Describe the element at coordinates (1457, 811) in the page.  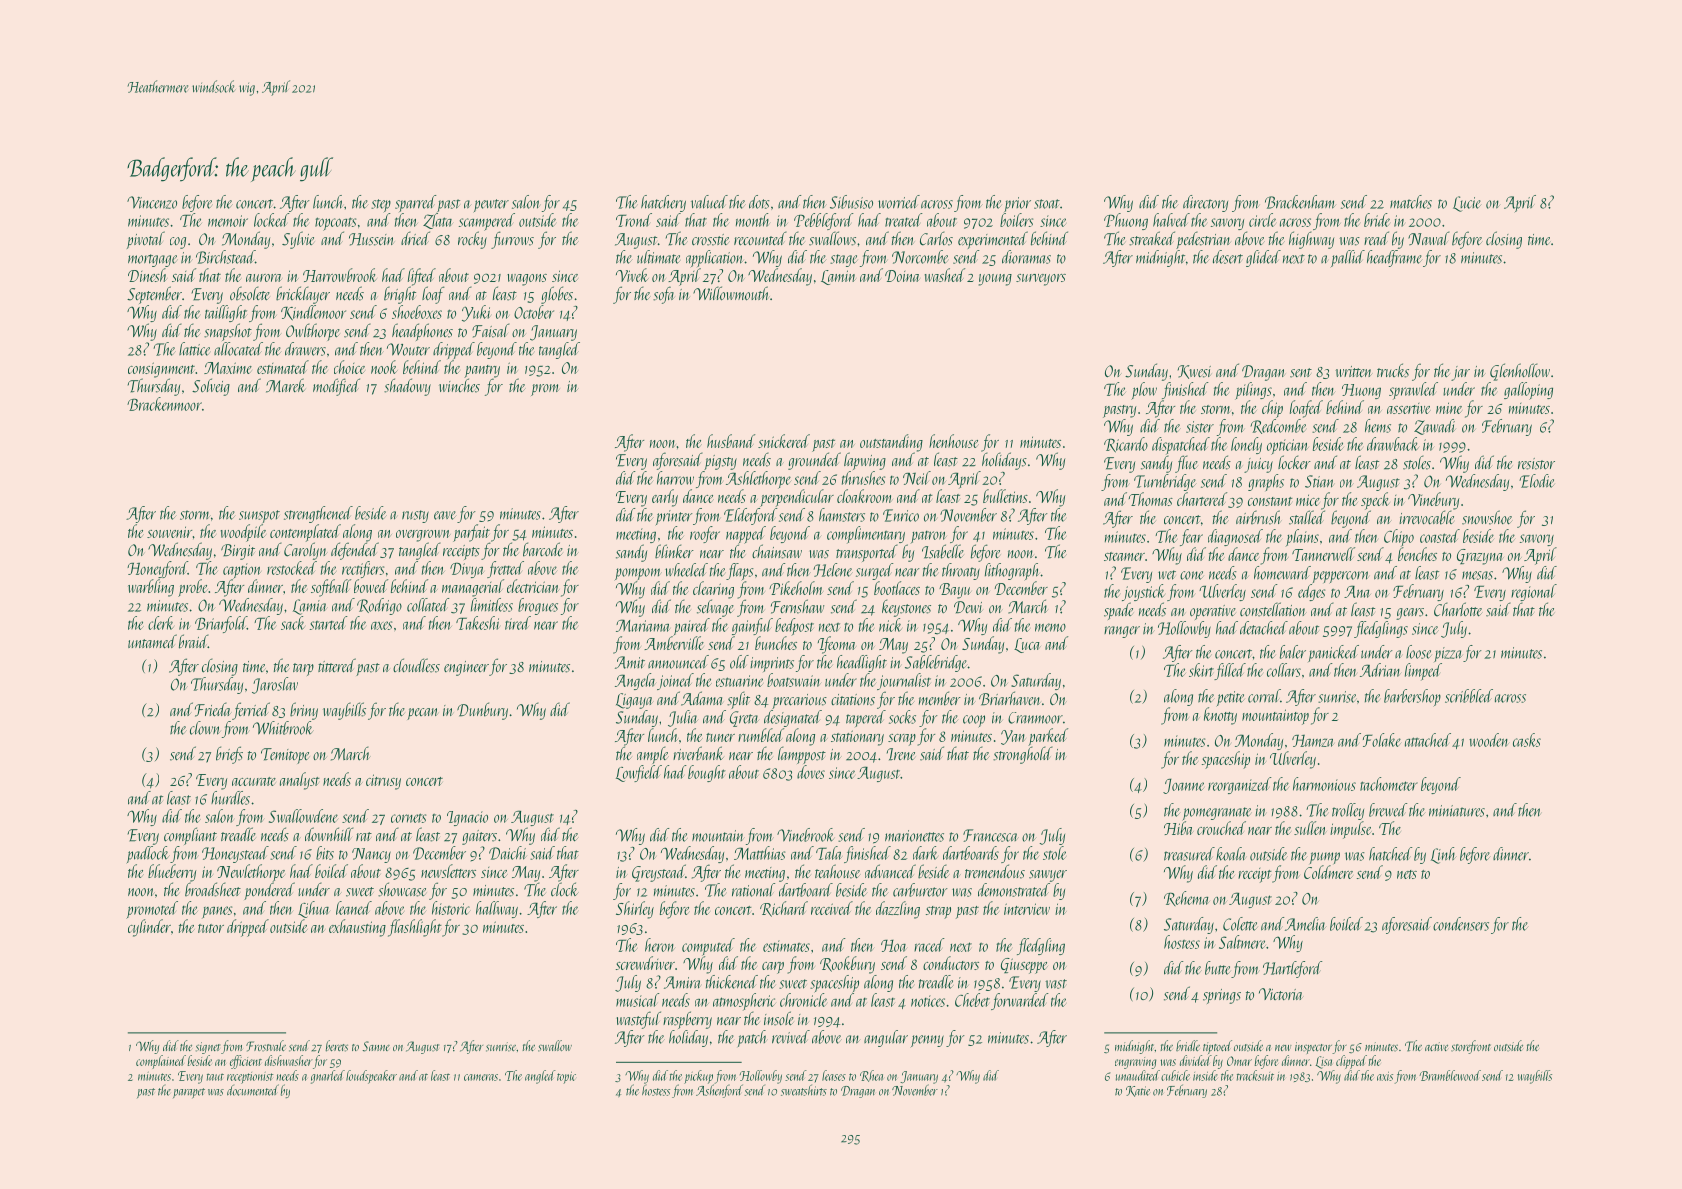
I see `miniatures` at that location.
